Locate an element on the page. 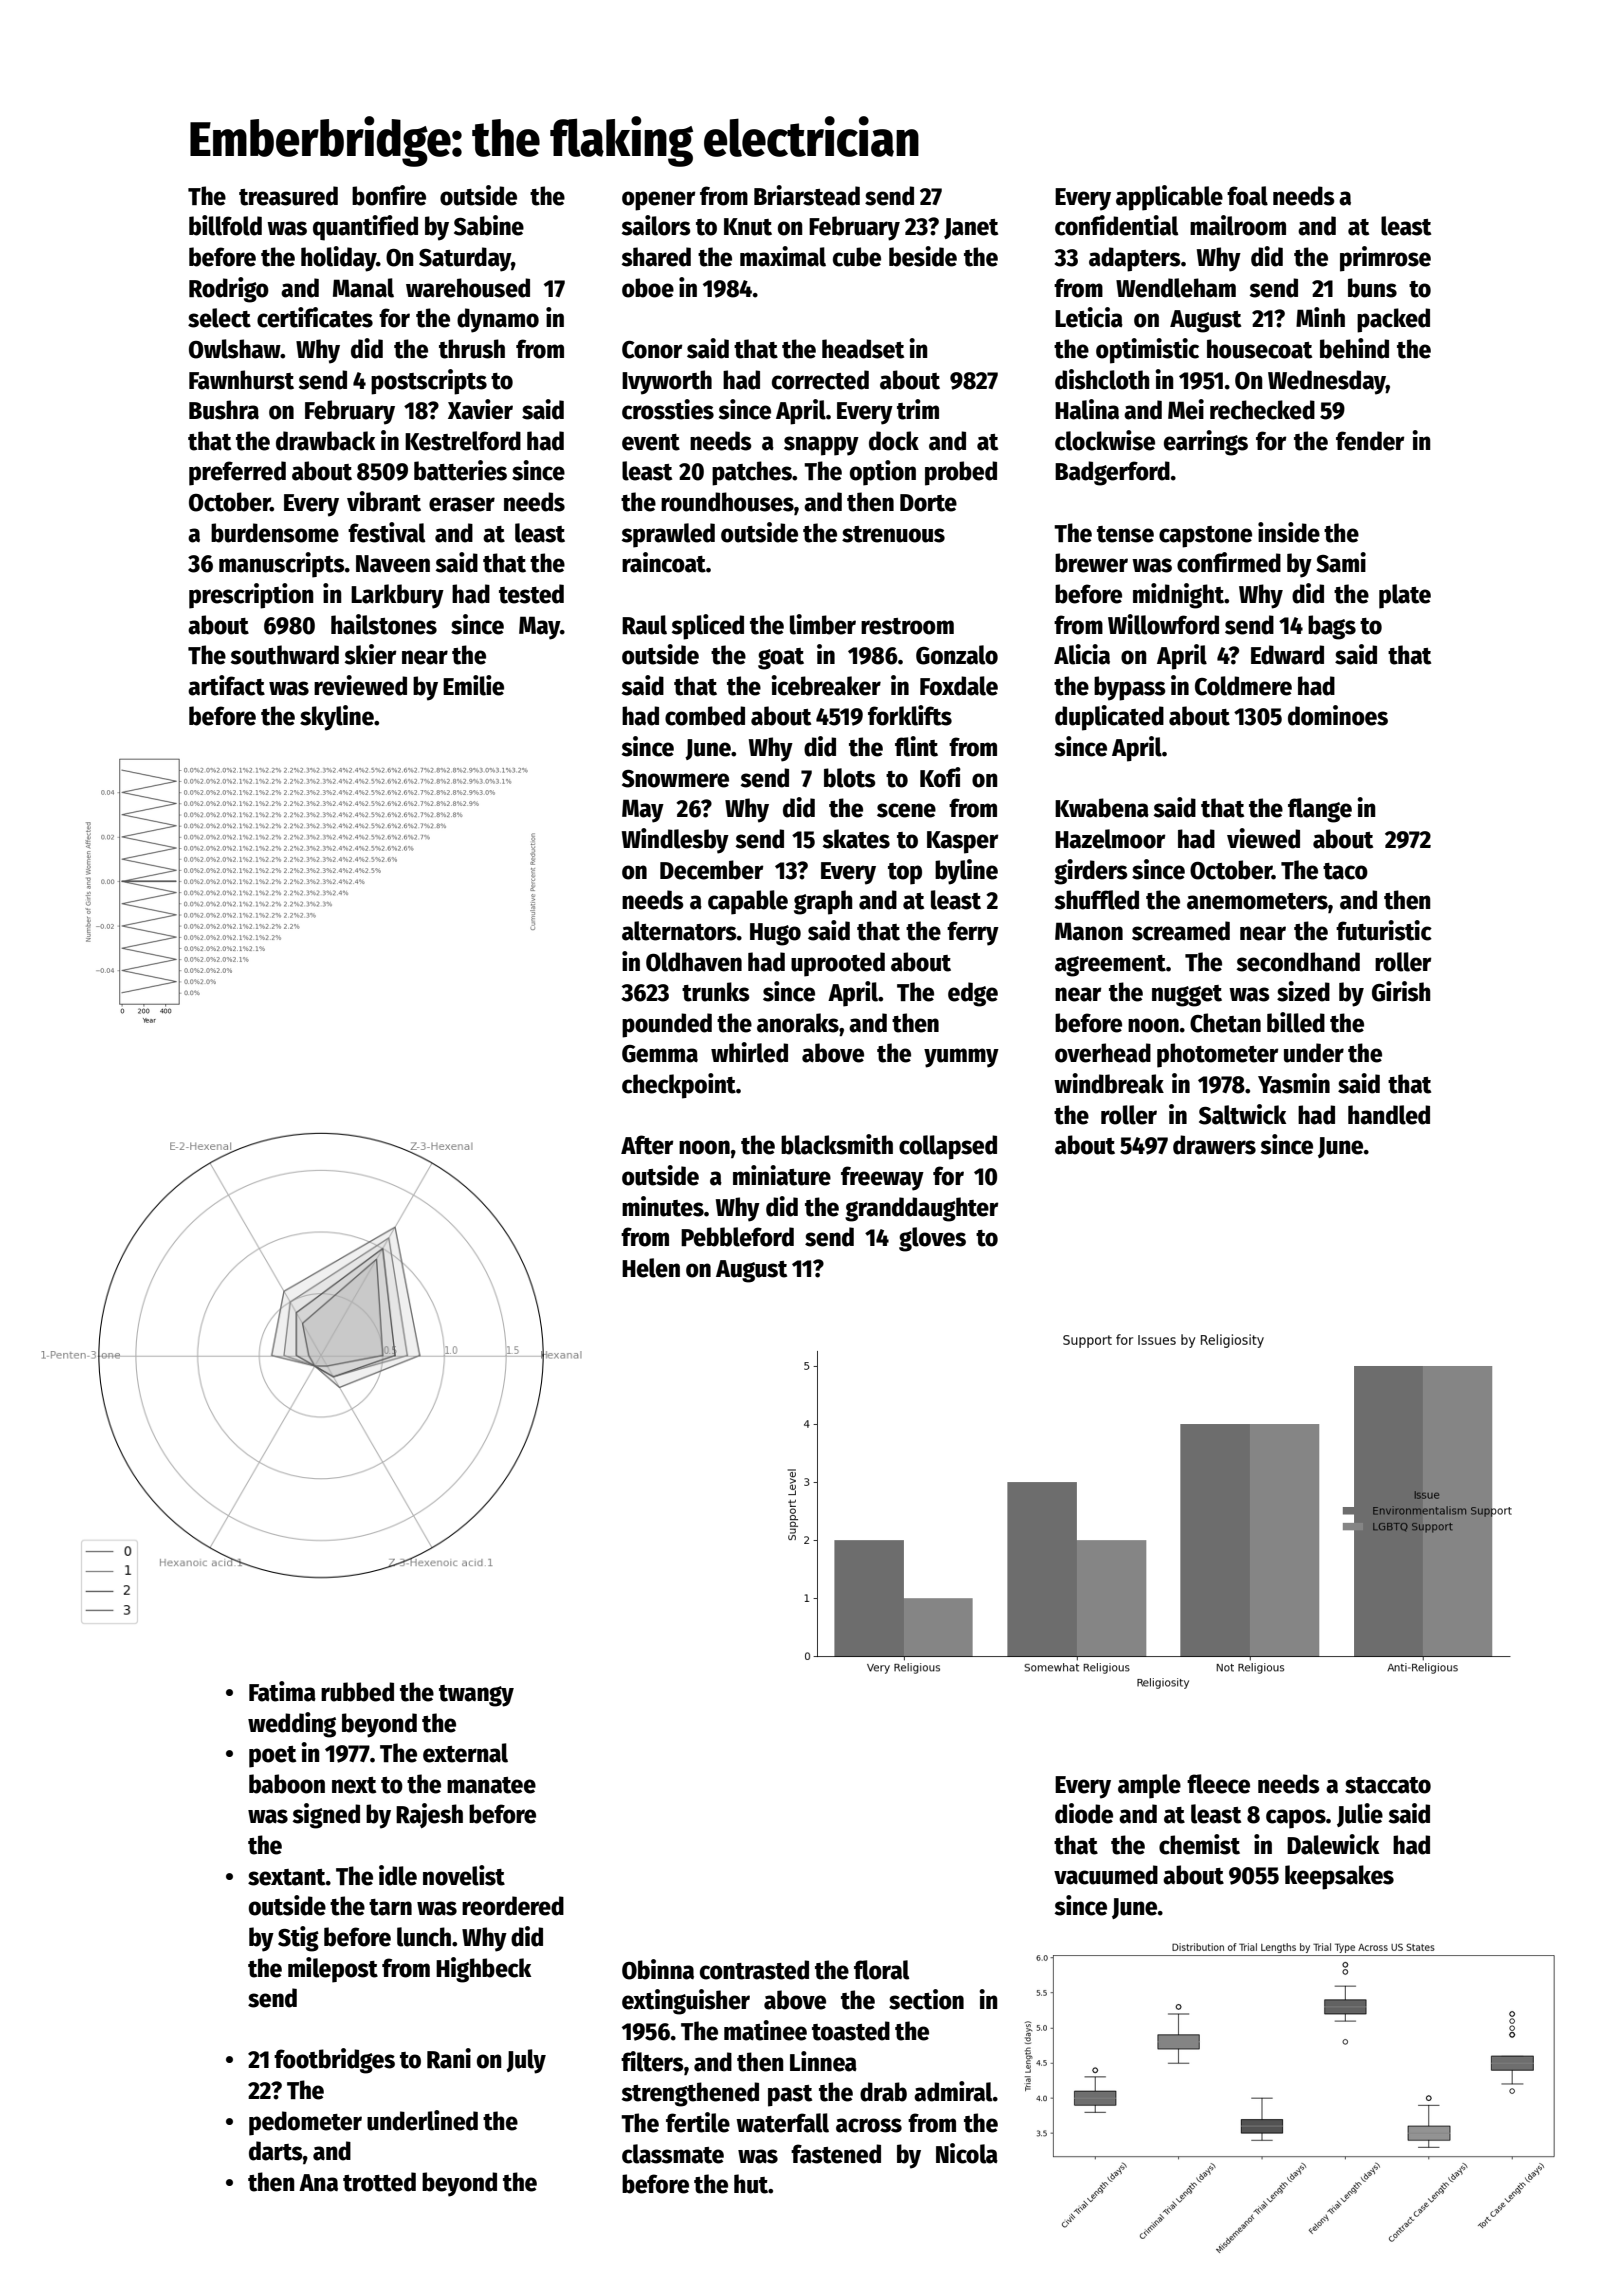  diode is located at coordinates (1084, 1813).
